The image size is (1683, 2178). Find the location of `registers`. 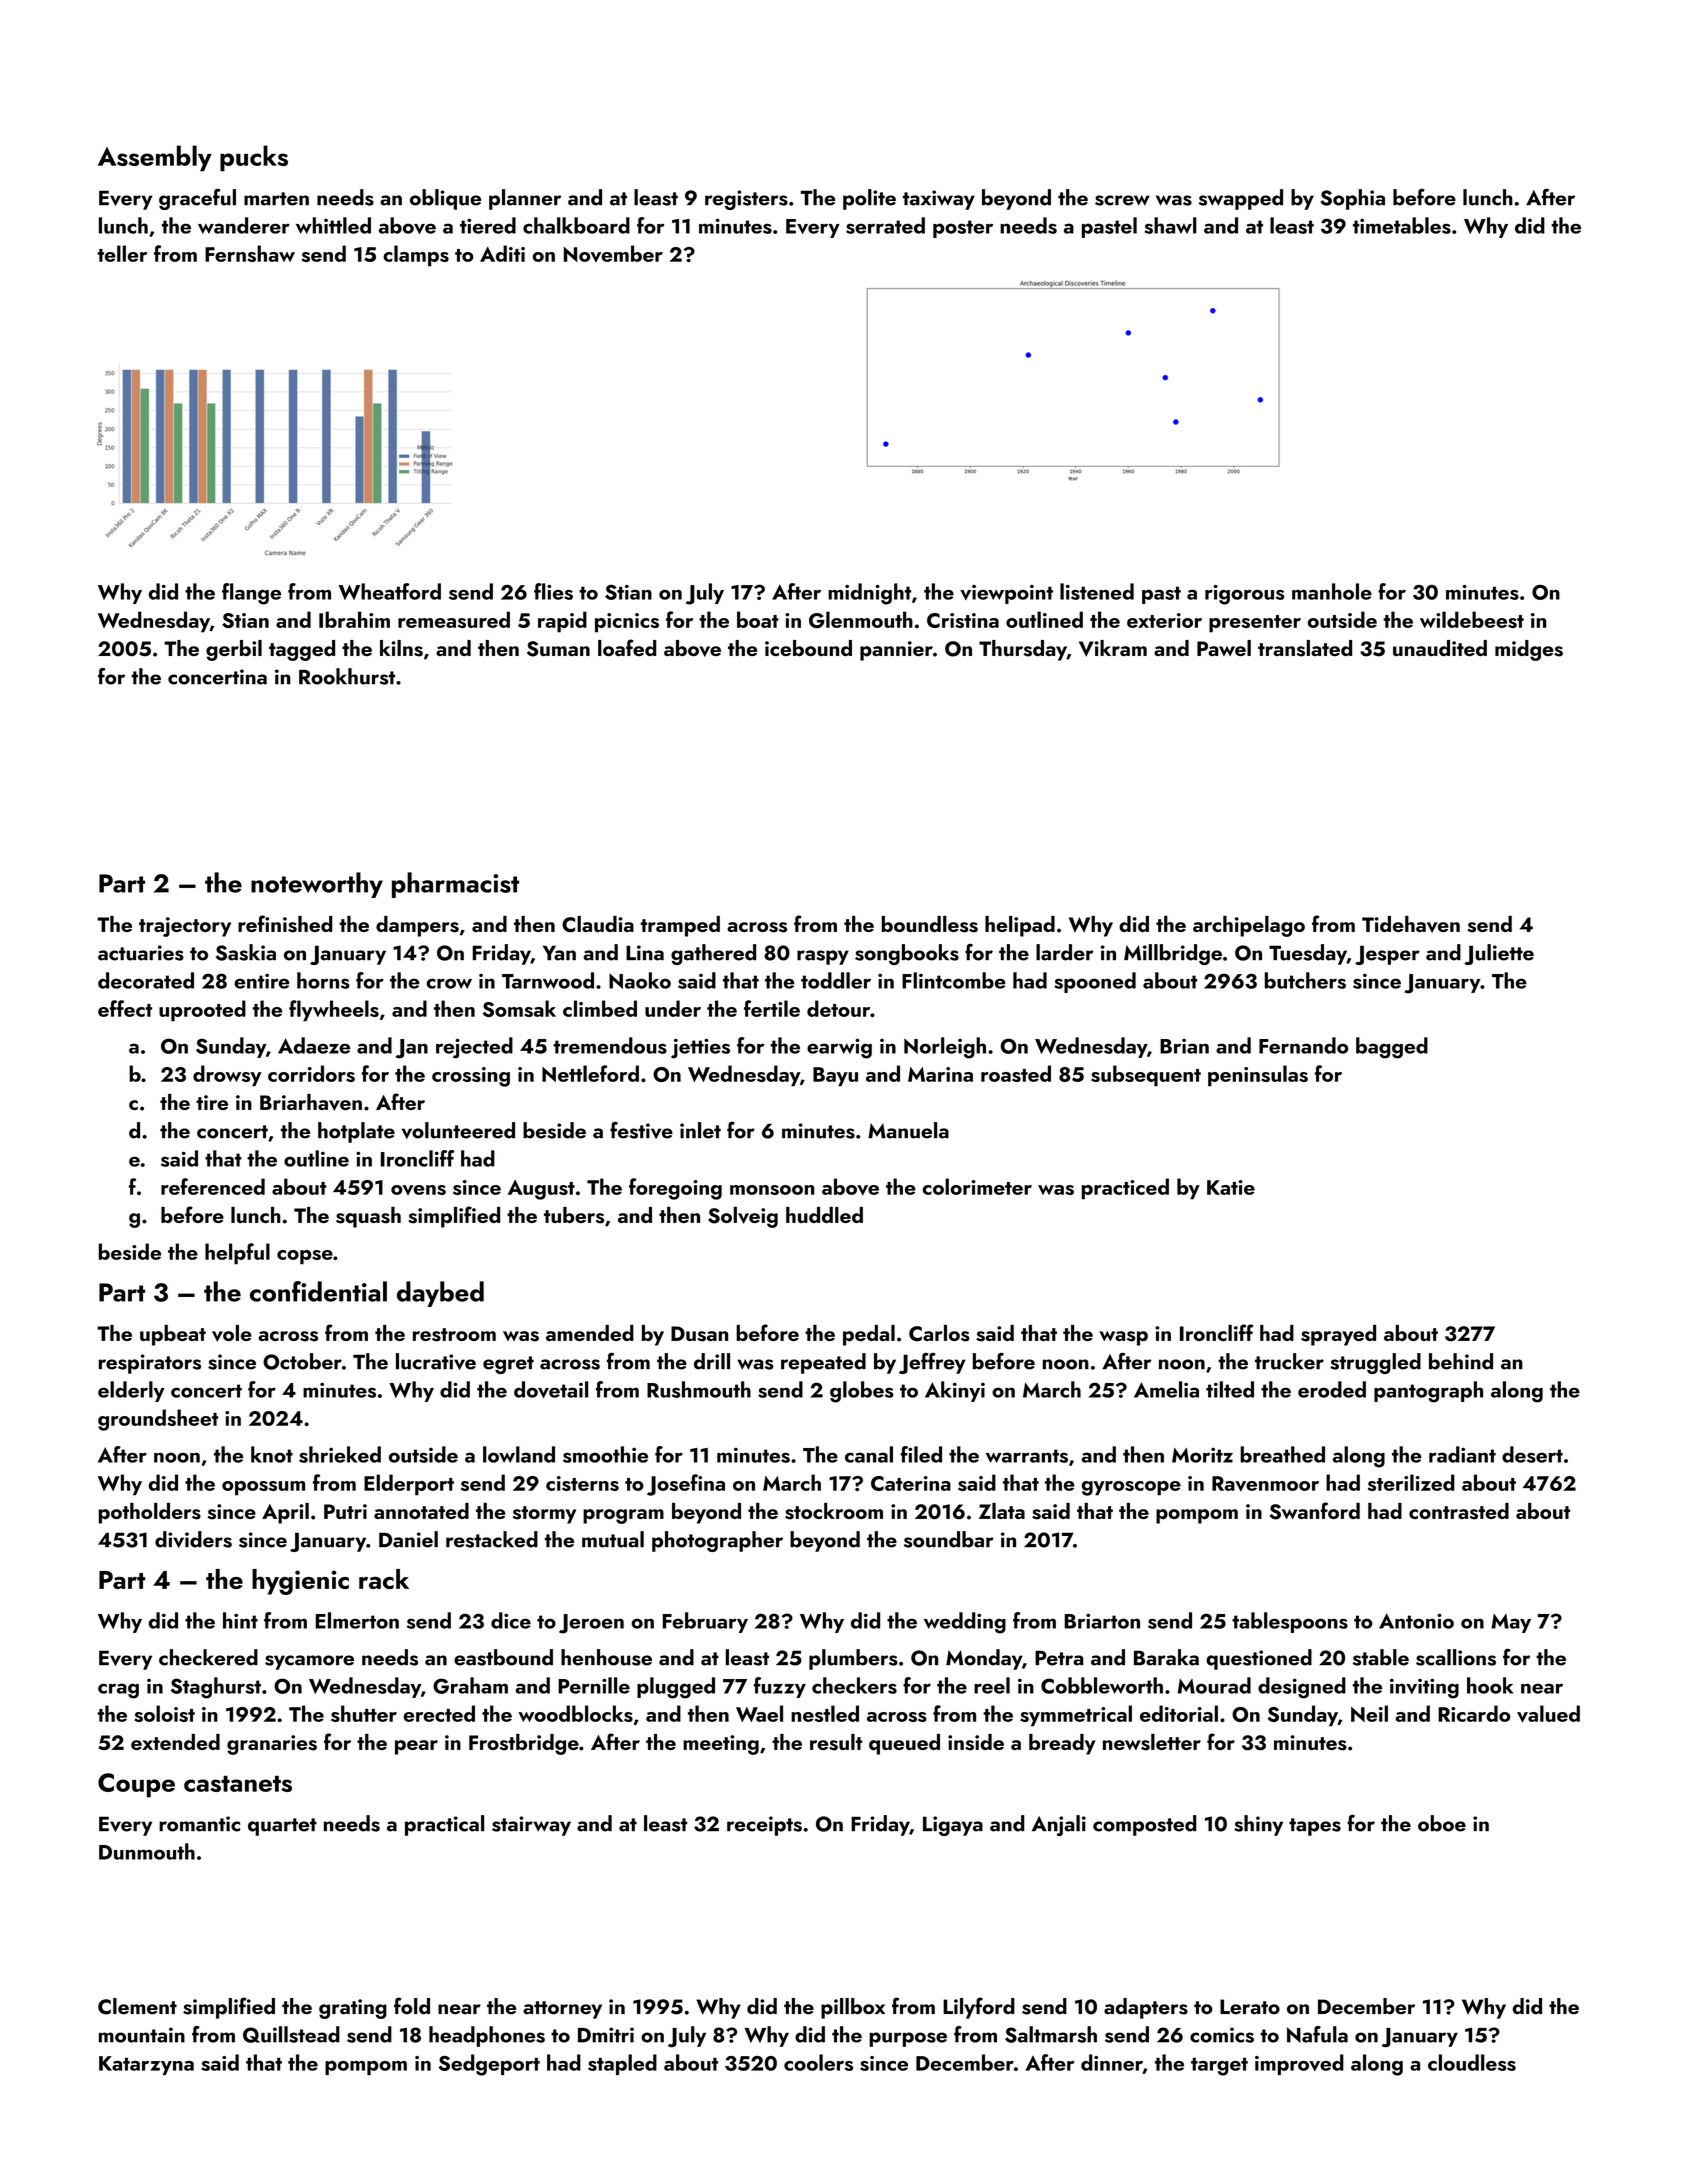

registers is located at coordinates (746, 200).
